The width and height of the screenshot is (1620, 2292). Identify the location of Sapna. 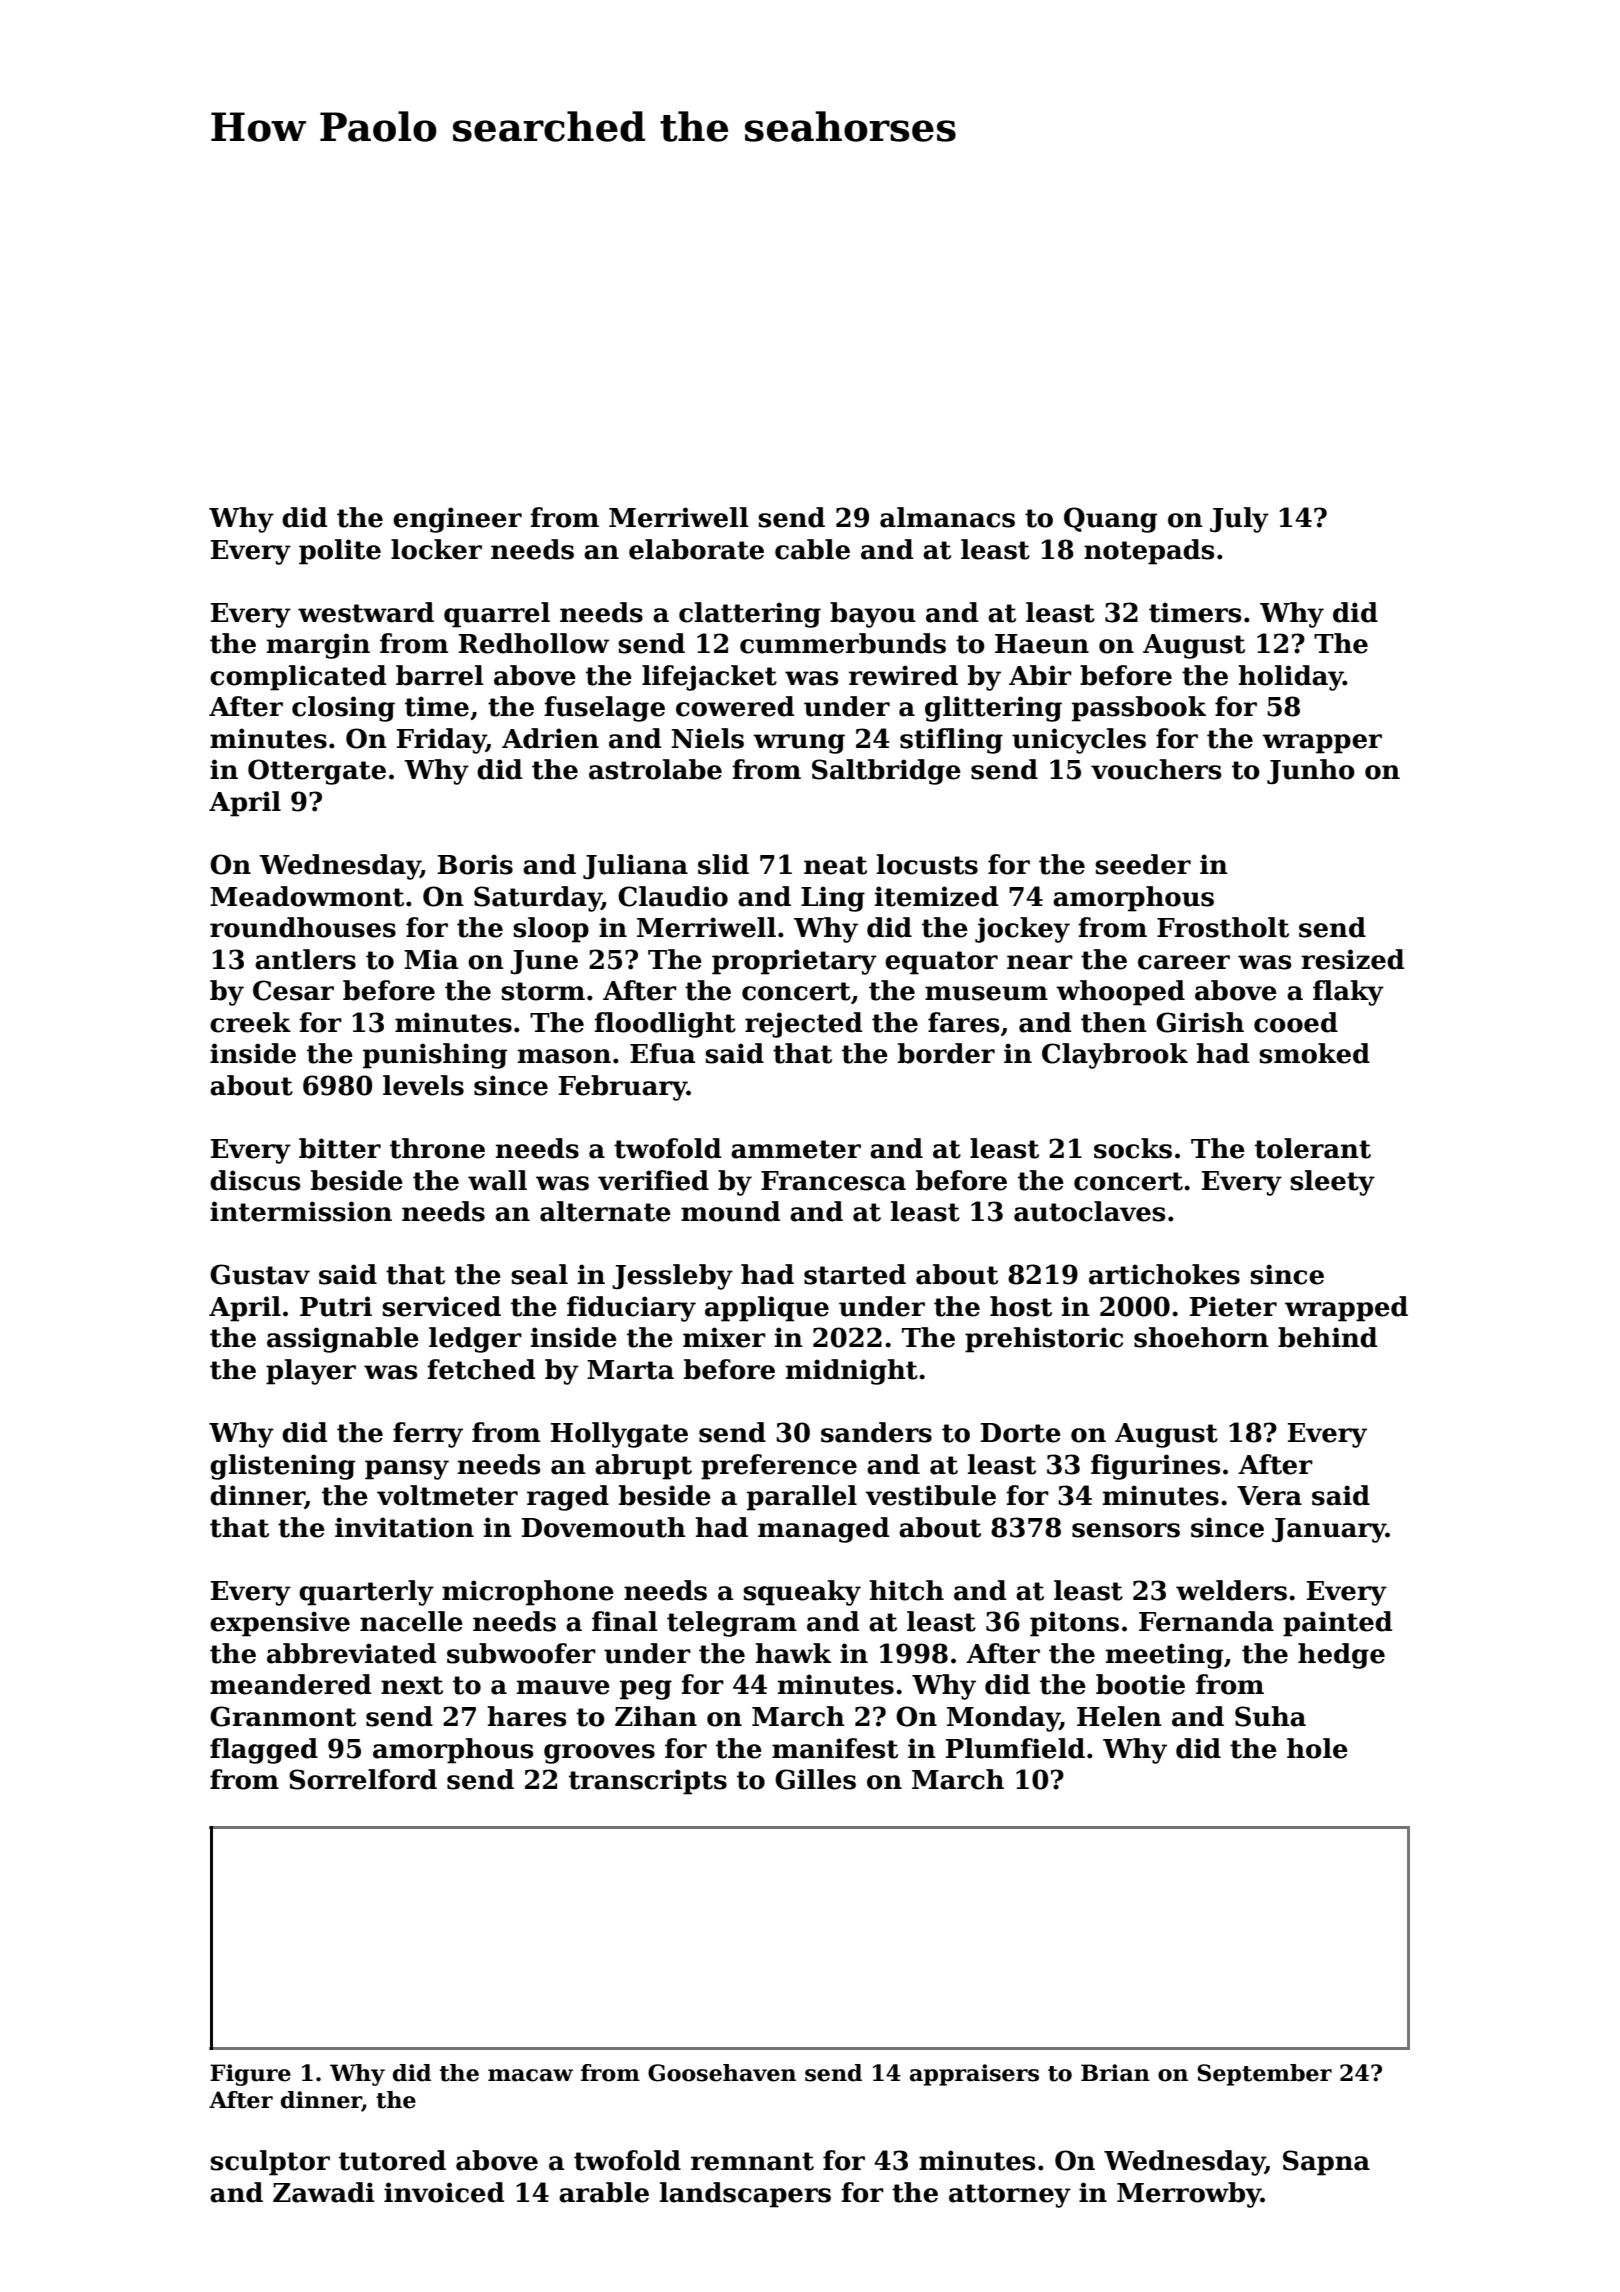
(1326, 2163).
